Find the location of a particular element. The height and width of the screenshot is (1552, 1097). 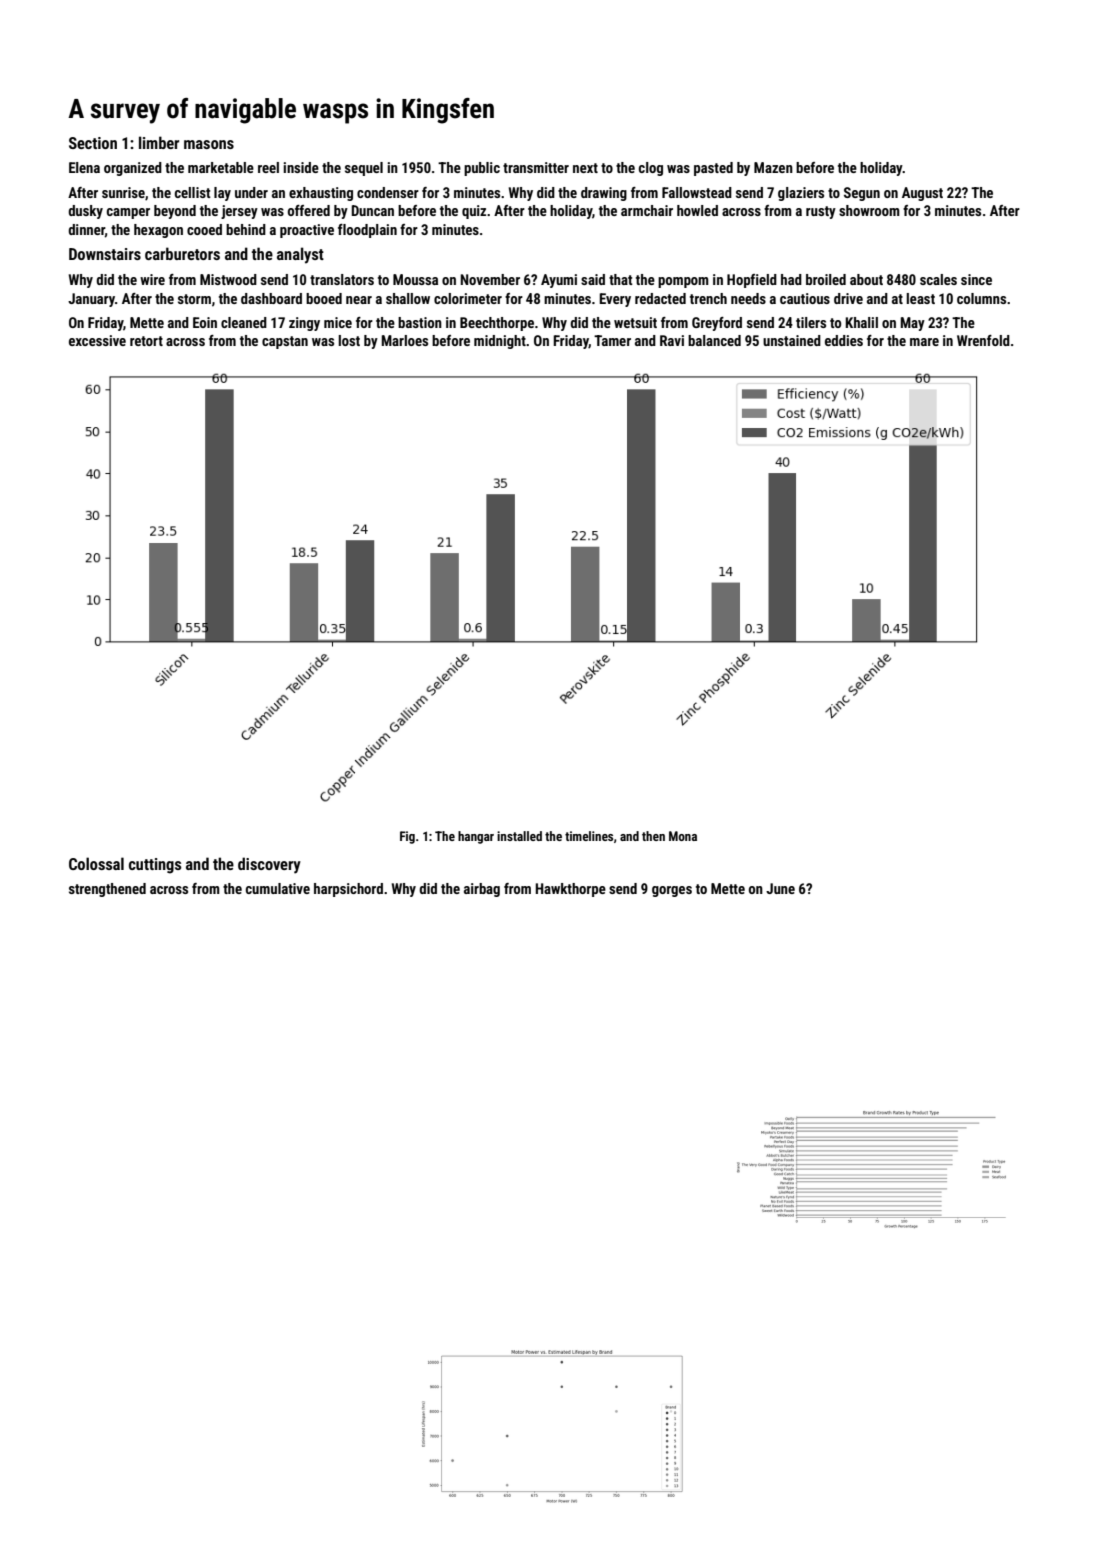

Mazen is located at coordinates (773, 167).
